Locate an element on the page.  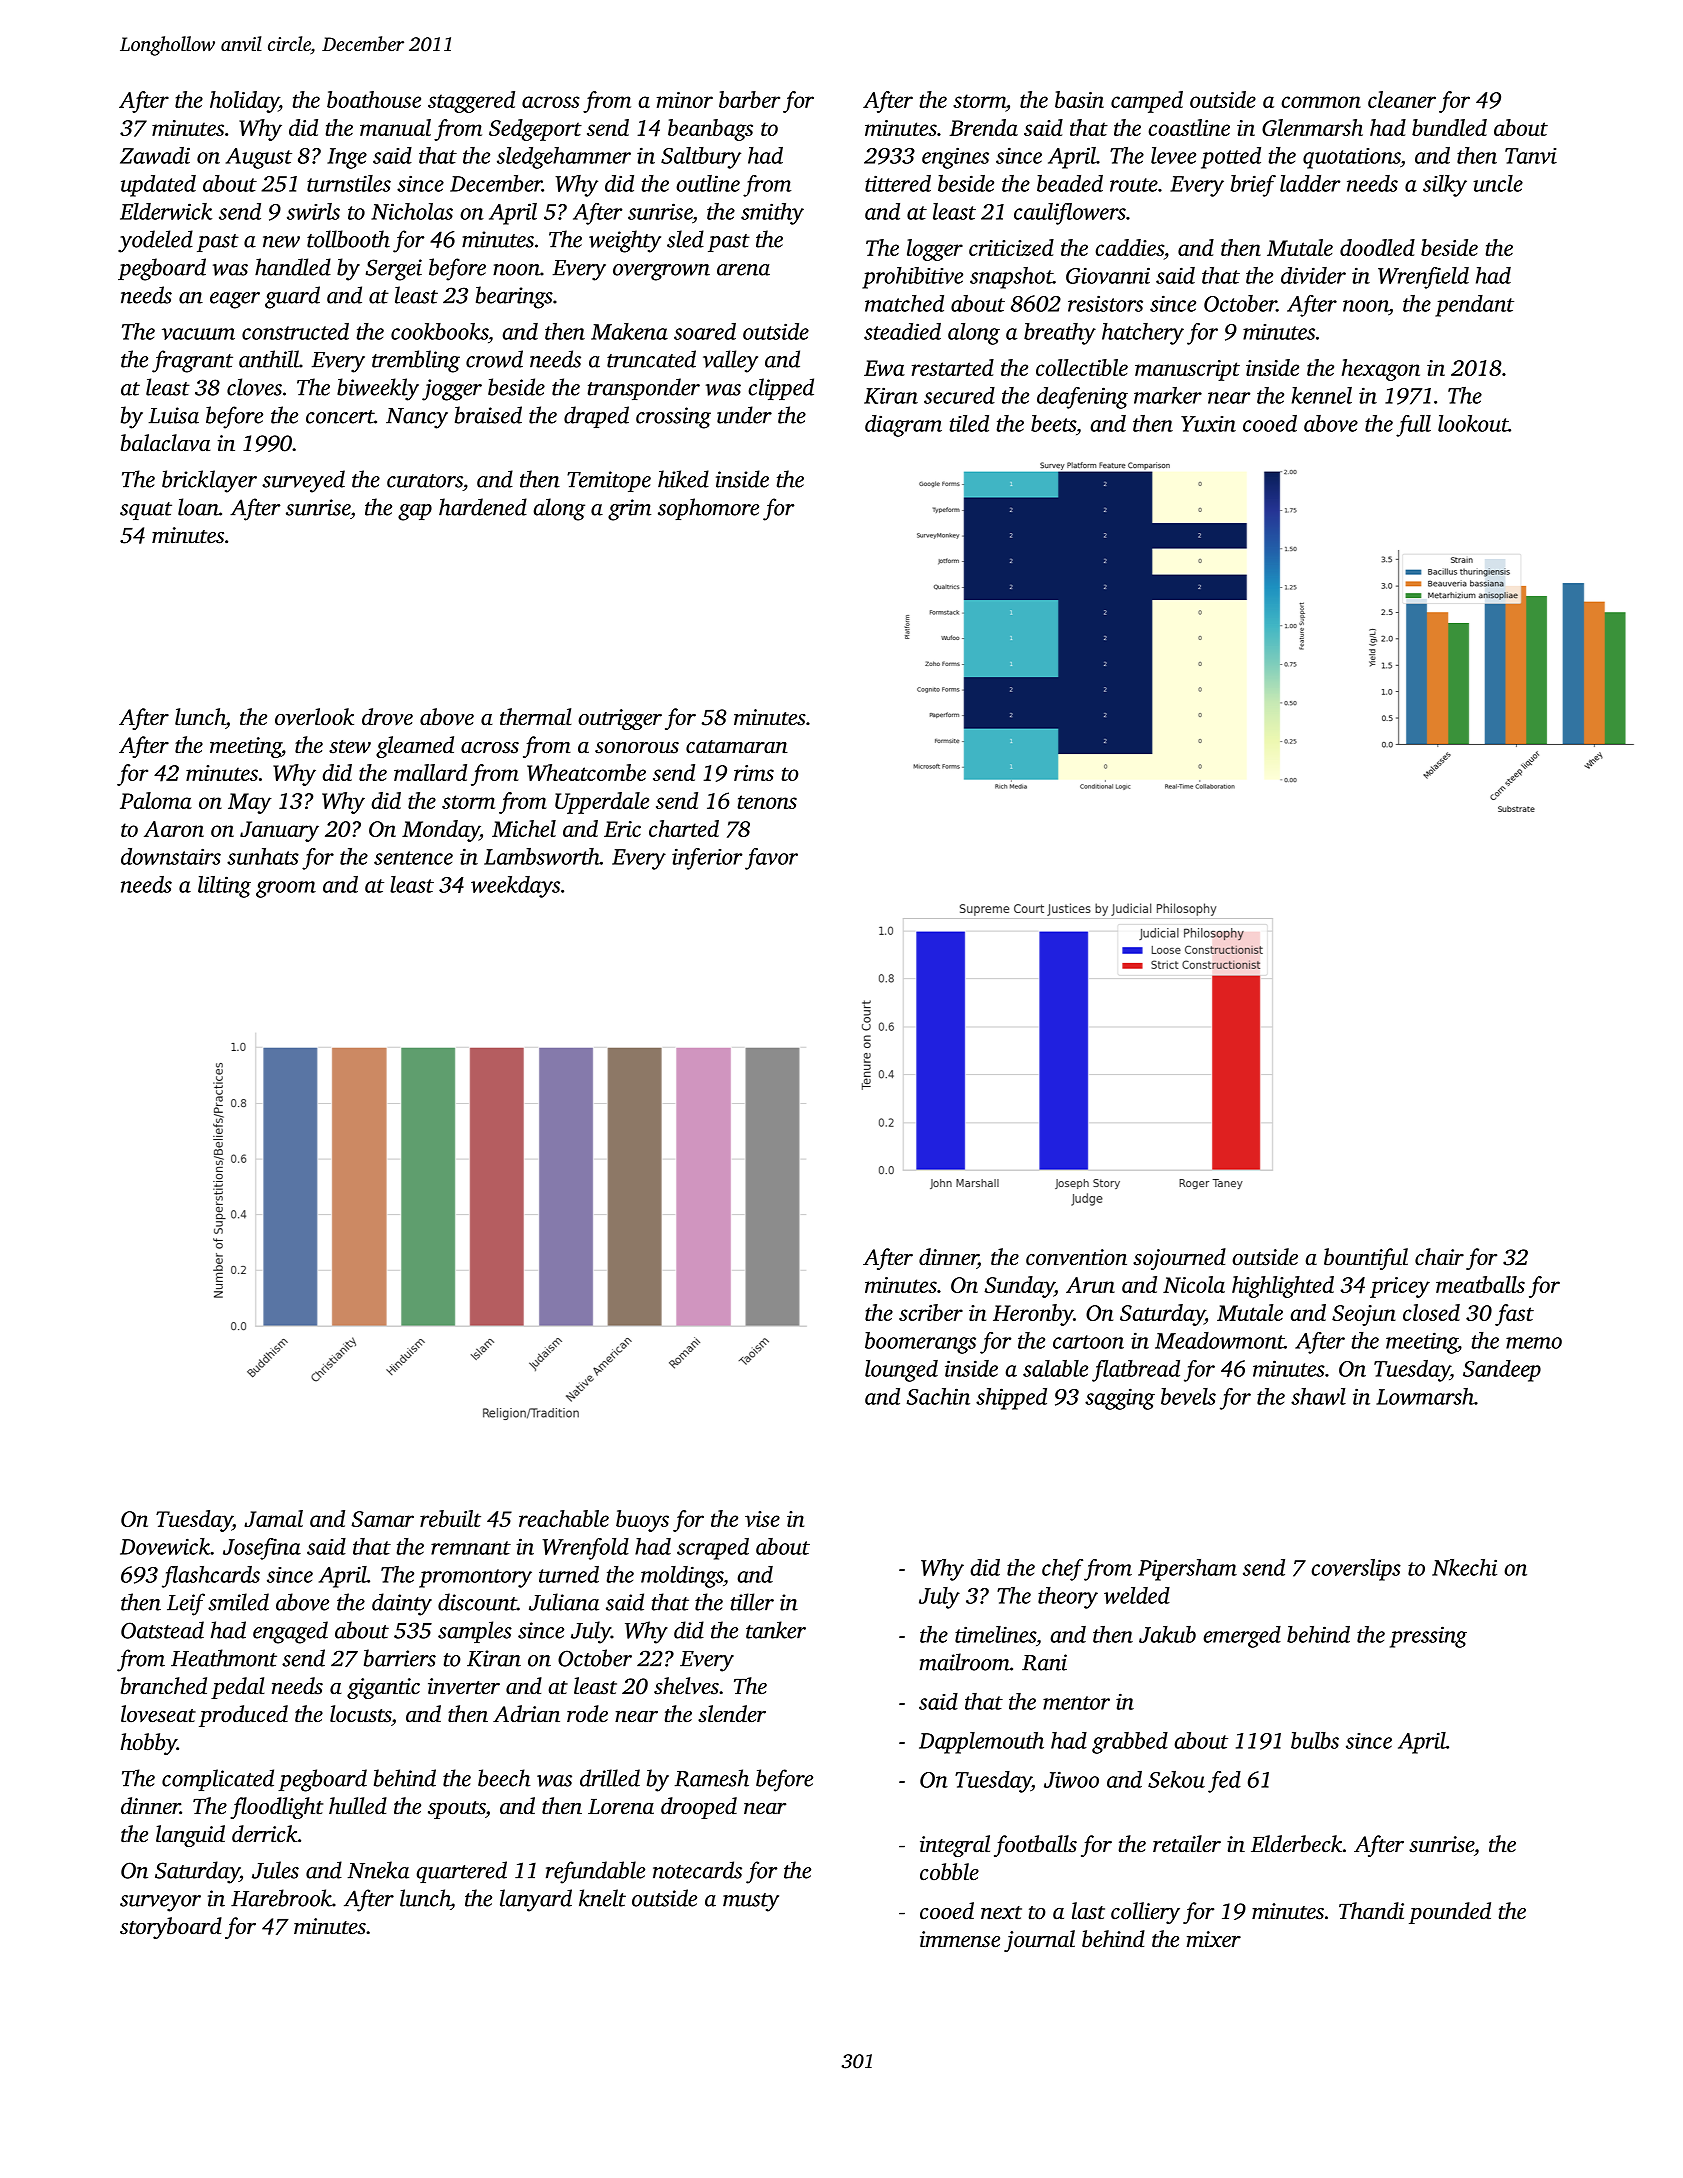
knelt is located at coordinates (602, 1898).
